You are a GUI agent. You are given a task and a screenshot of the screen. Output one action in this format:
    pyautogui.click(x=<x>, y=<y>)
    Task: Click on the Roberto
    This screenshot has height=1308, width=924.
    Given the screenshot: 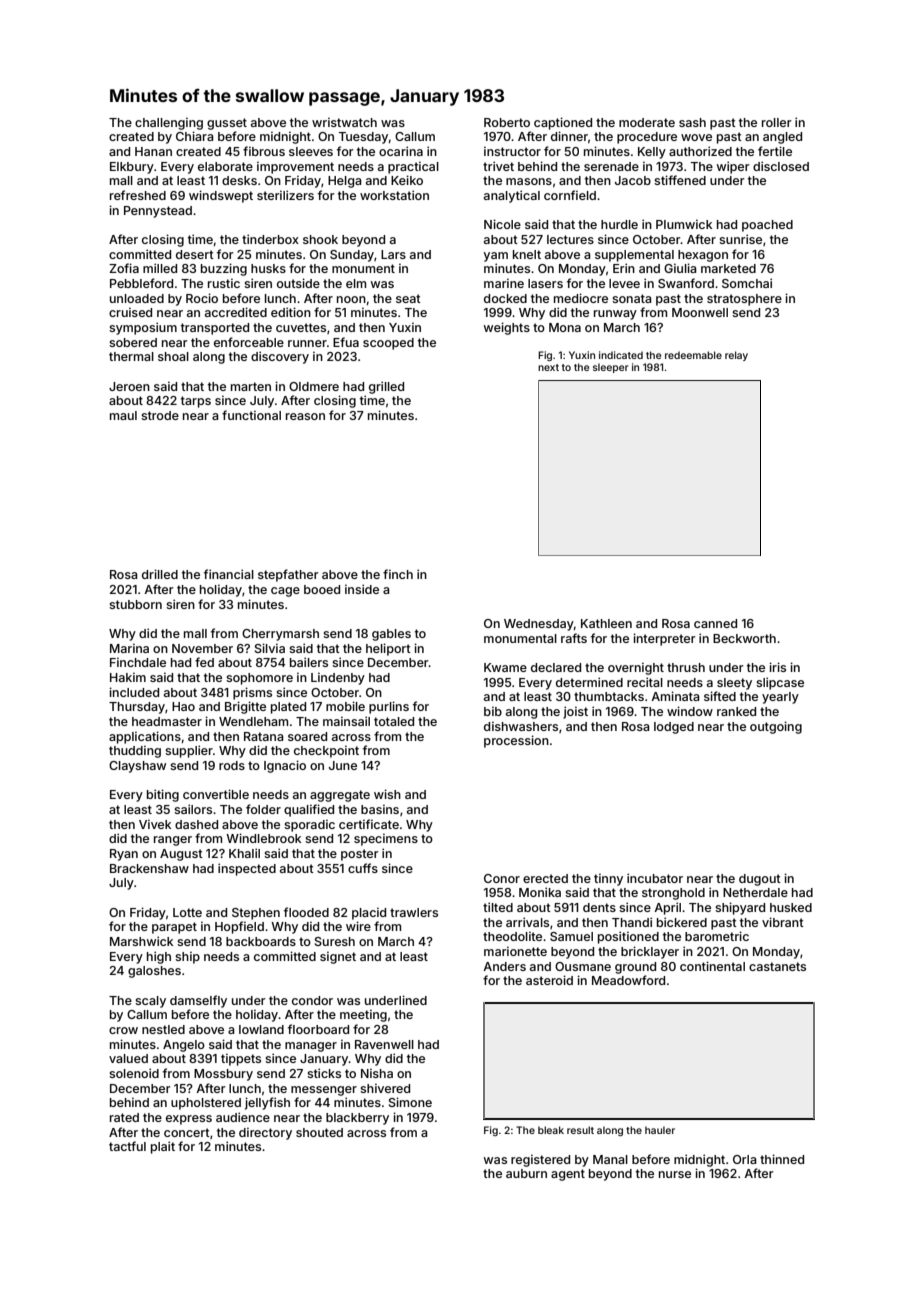 What is the action you would take?
    pyautogui.click(x=507, y=122)
